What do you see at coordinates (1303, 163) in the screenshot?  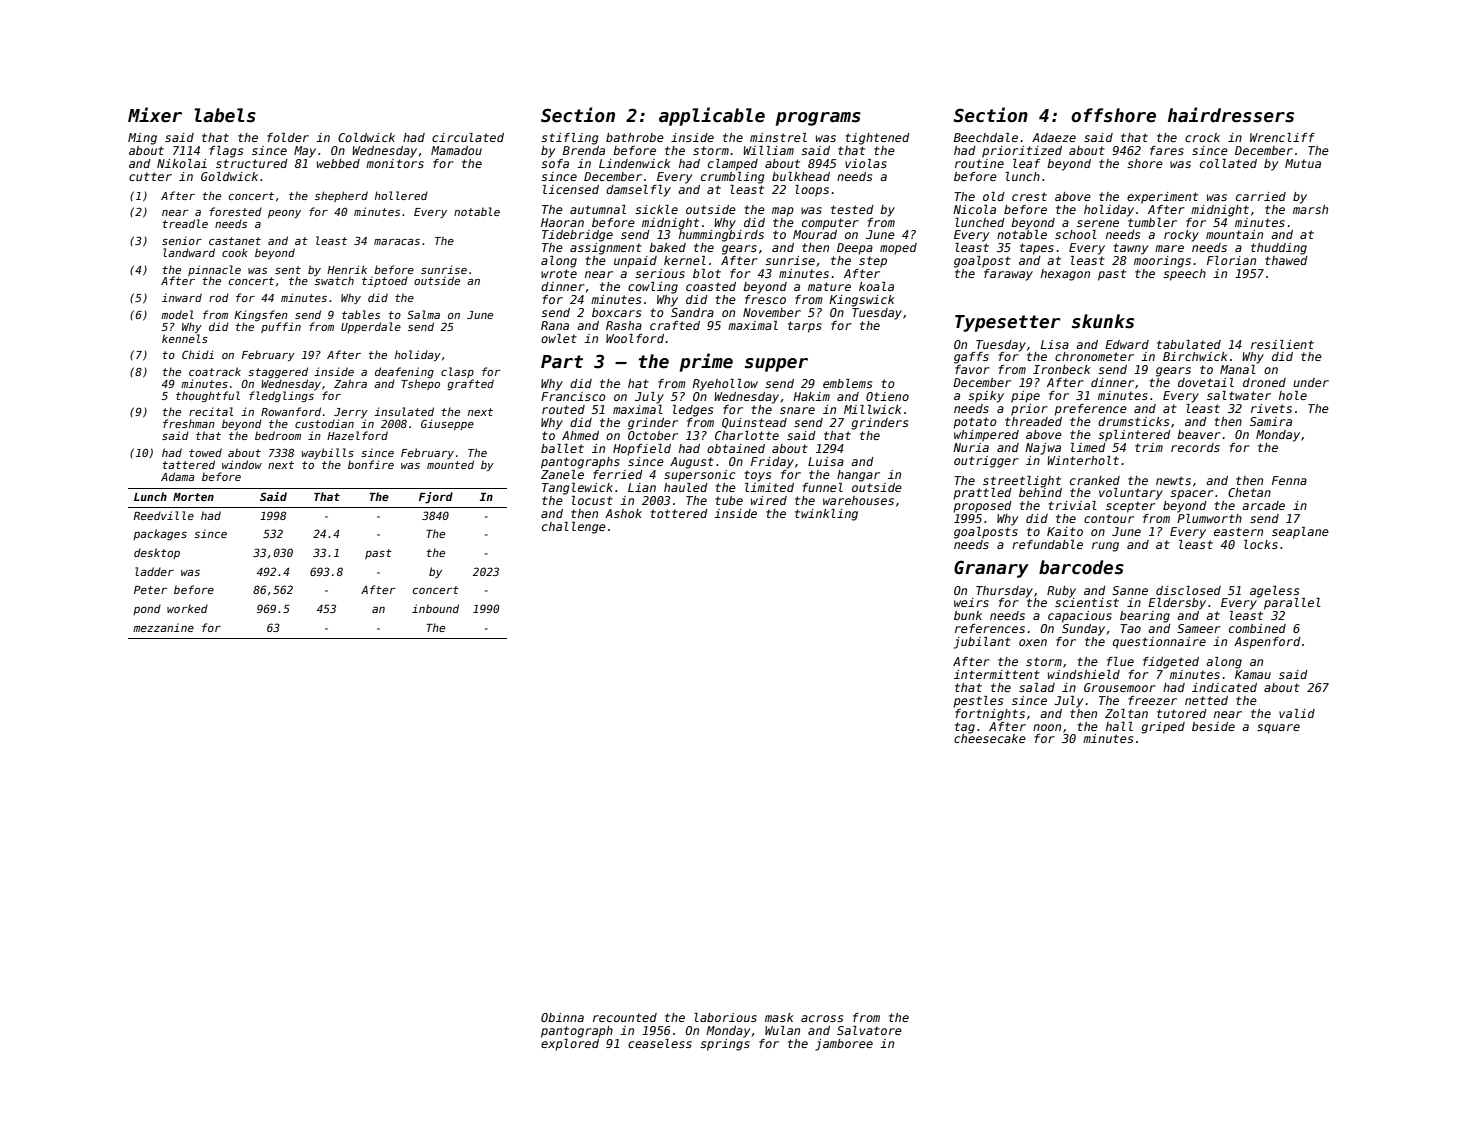 I see `Mutua` at bounding box center [1303, 163].
